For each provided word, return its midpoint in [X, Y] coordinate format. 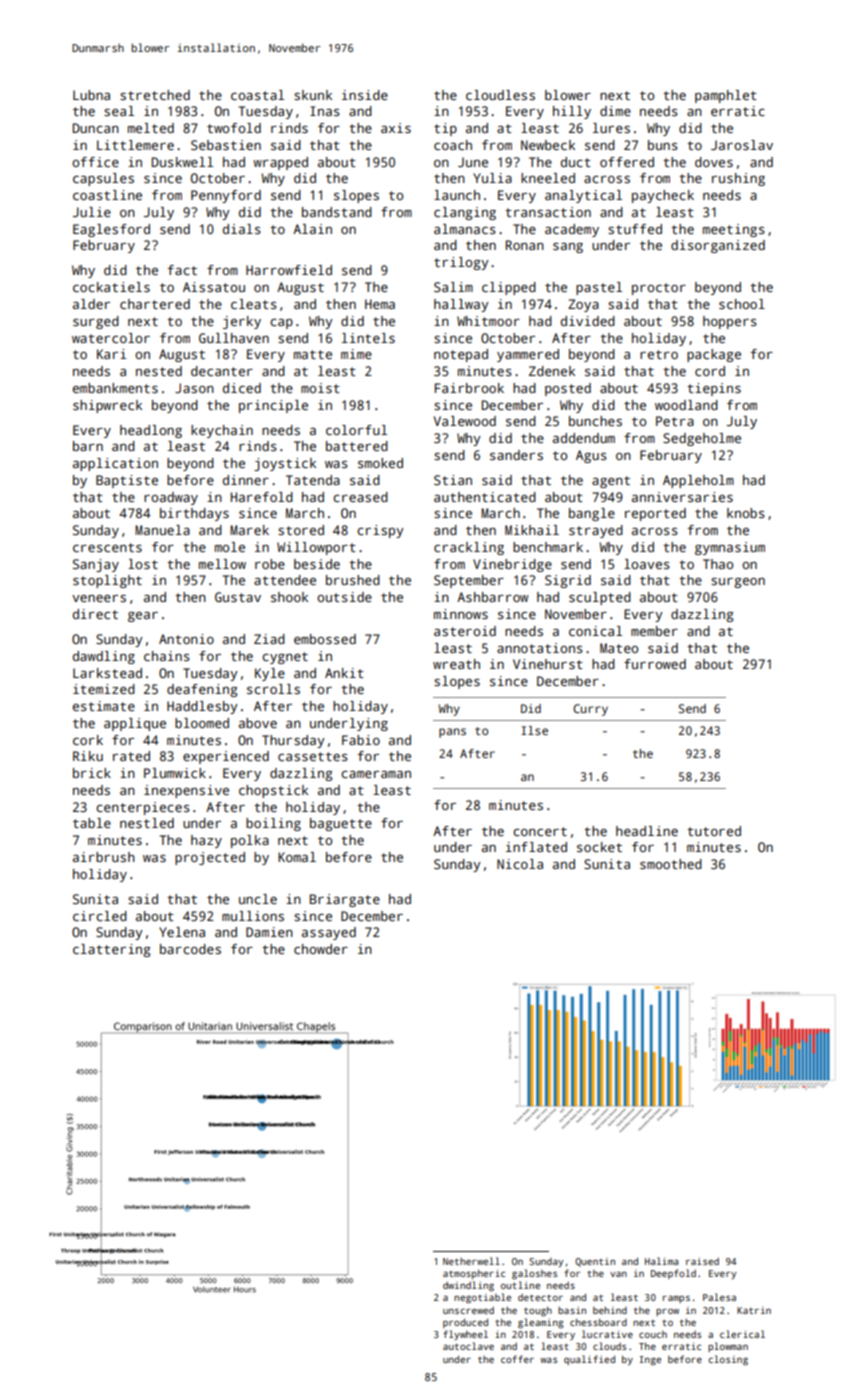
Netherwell [471, 1261]
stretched [155, 95]
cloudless [500, 95]
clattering [111, 950]
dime [615, 111]
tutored [714, 831]
